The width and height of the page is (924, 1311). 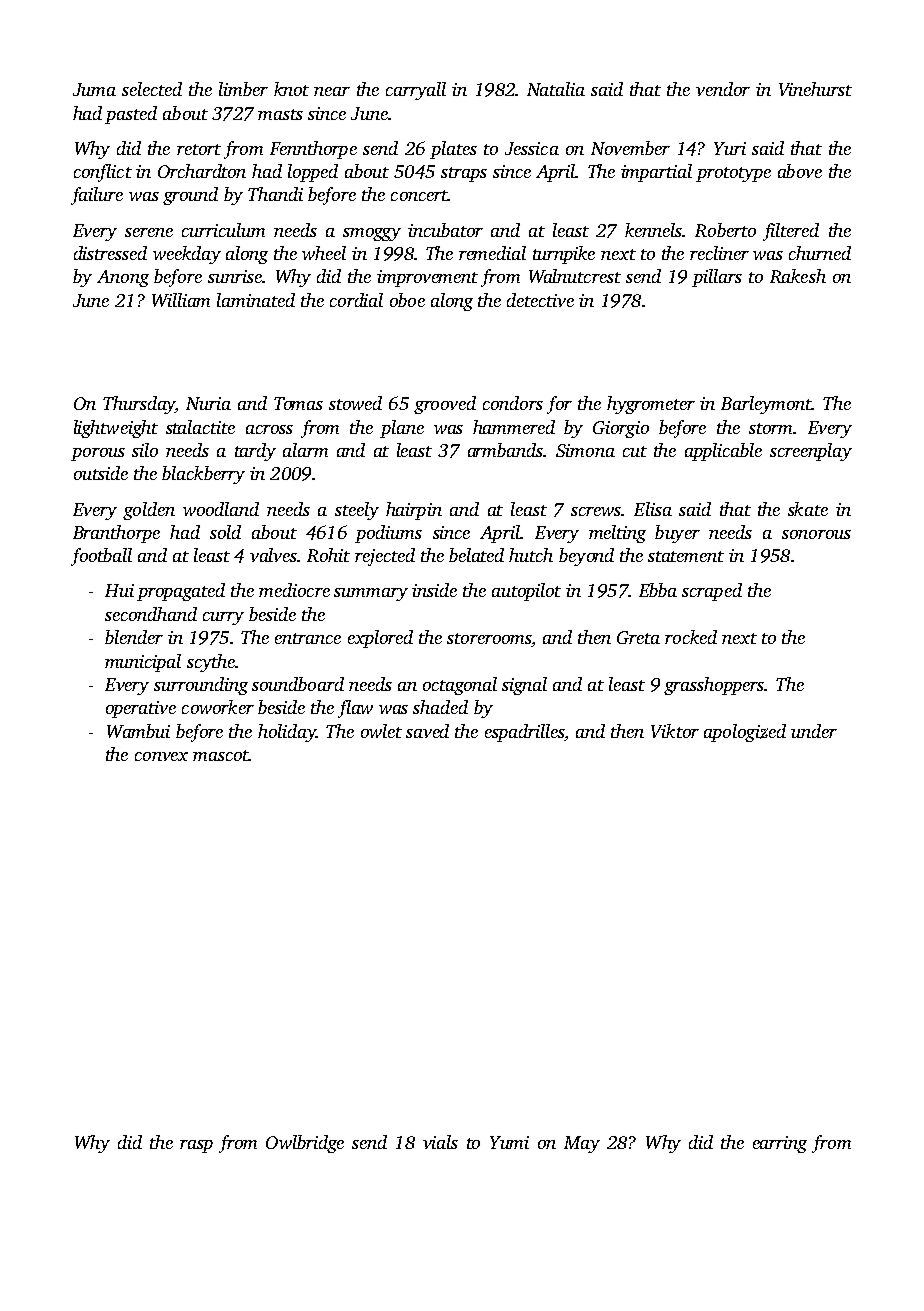 What do you see at coordinates (725, 230) in the page?
I see `Roberto` at bounding box center [725, 230].
